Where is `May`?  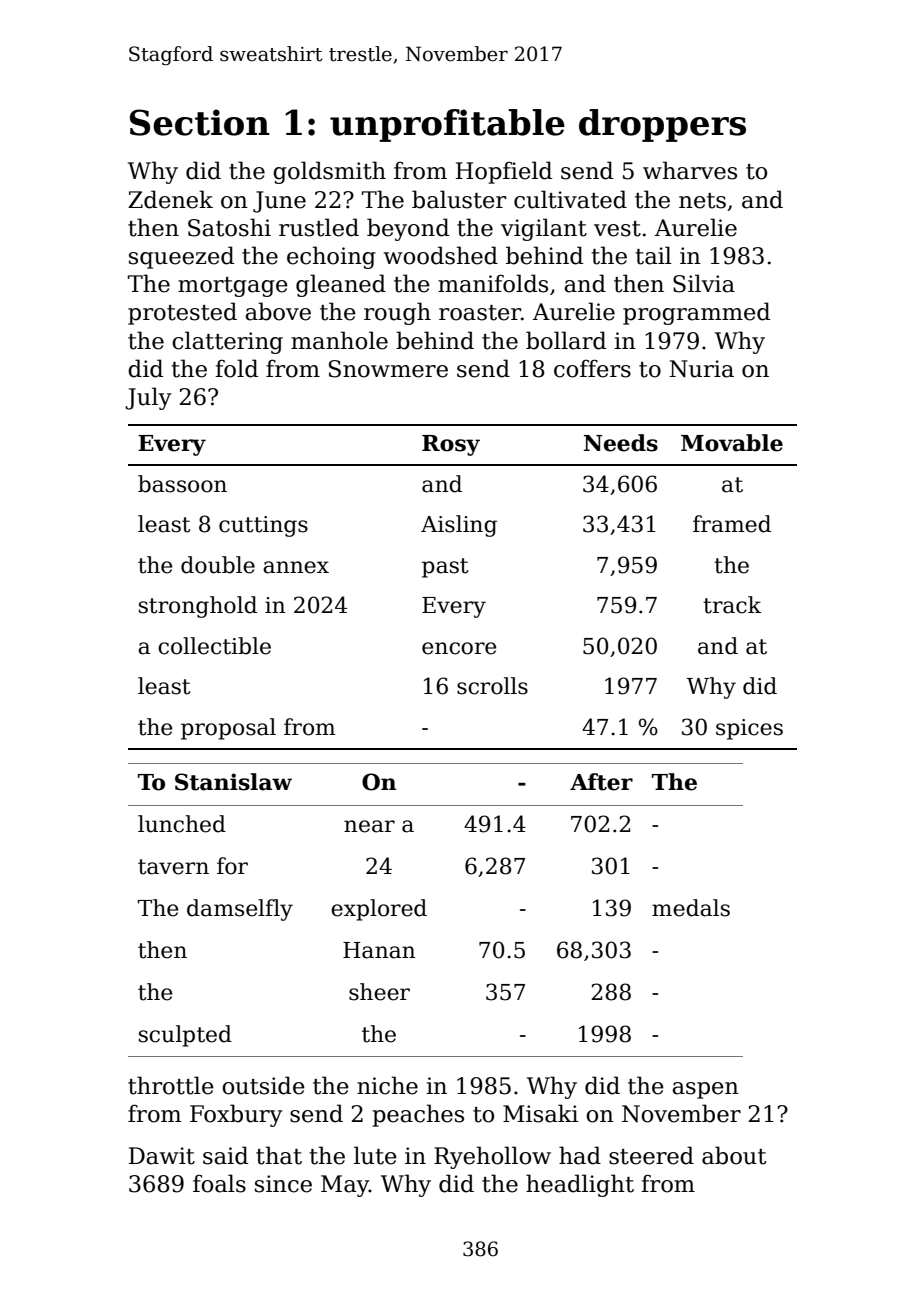 May is located at coordinates (345, 1186).
